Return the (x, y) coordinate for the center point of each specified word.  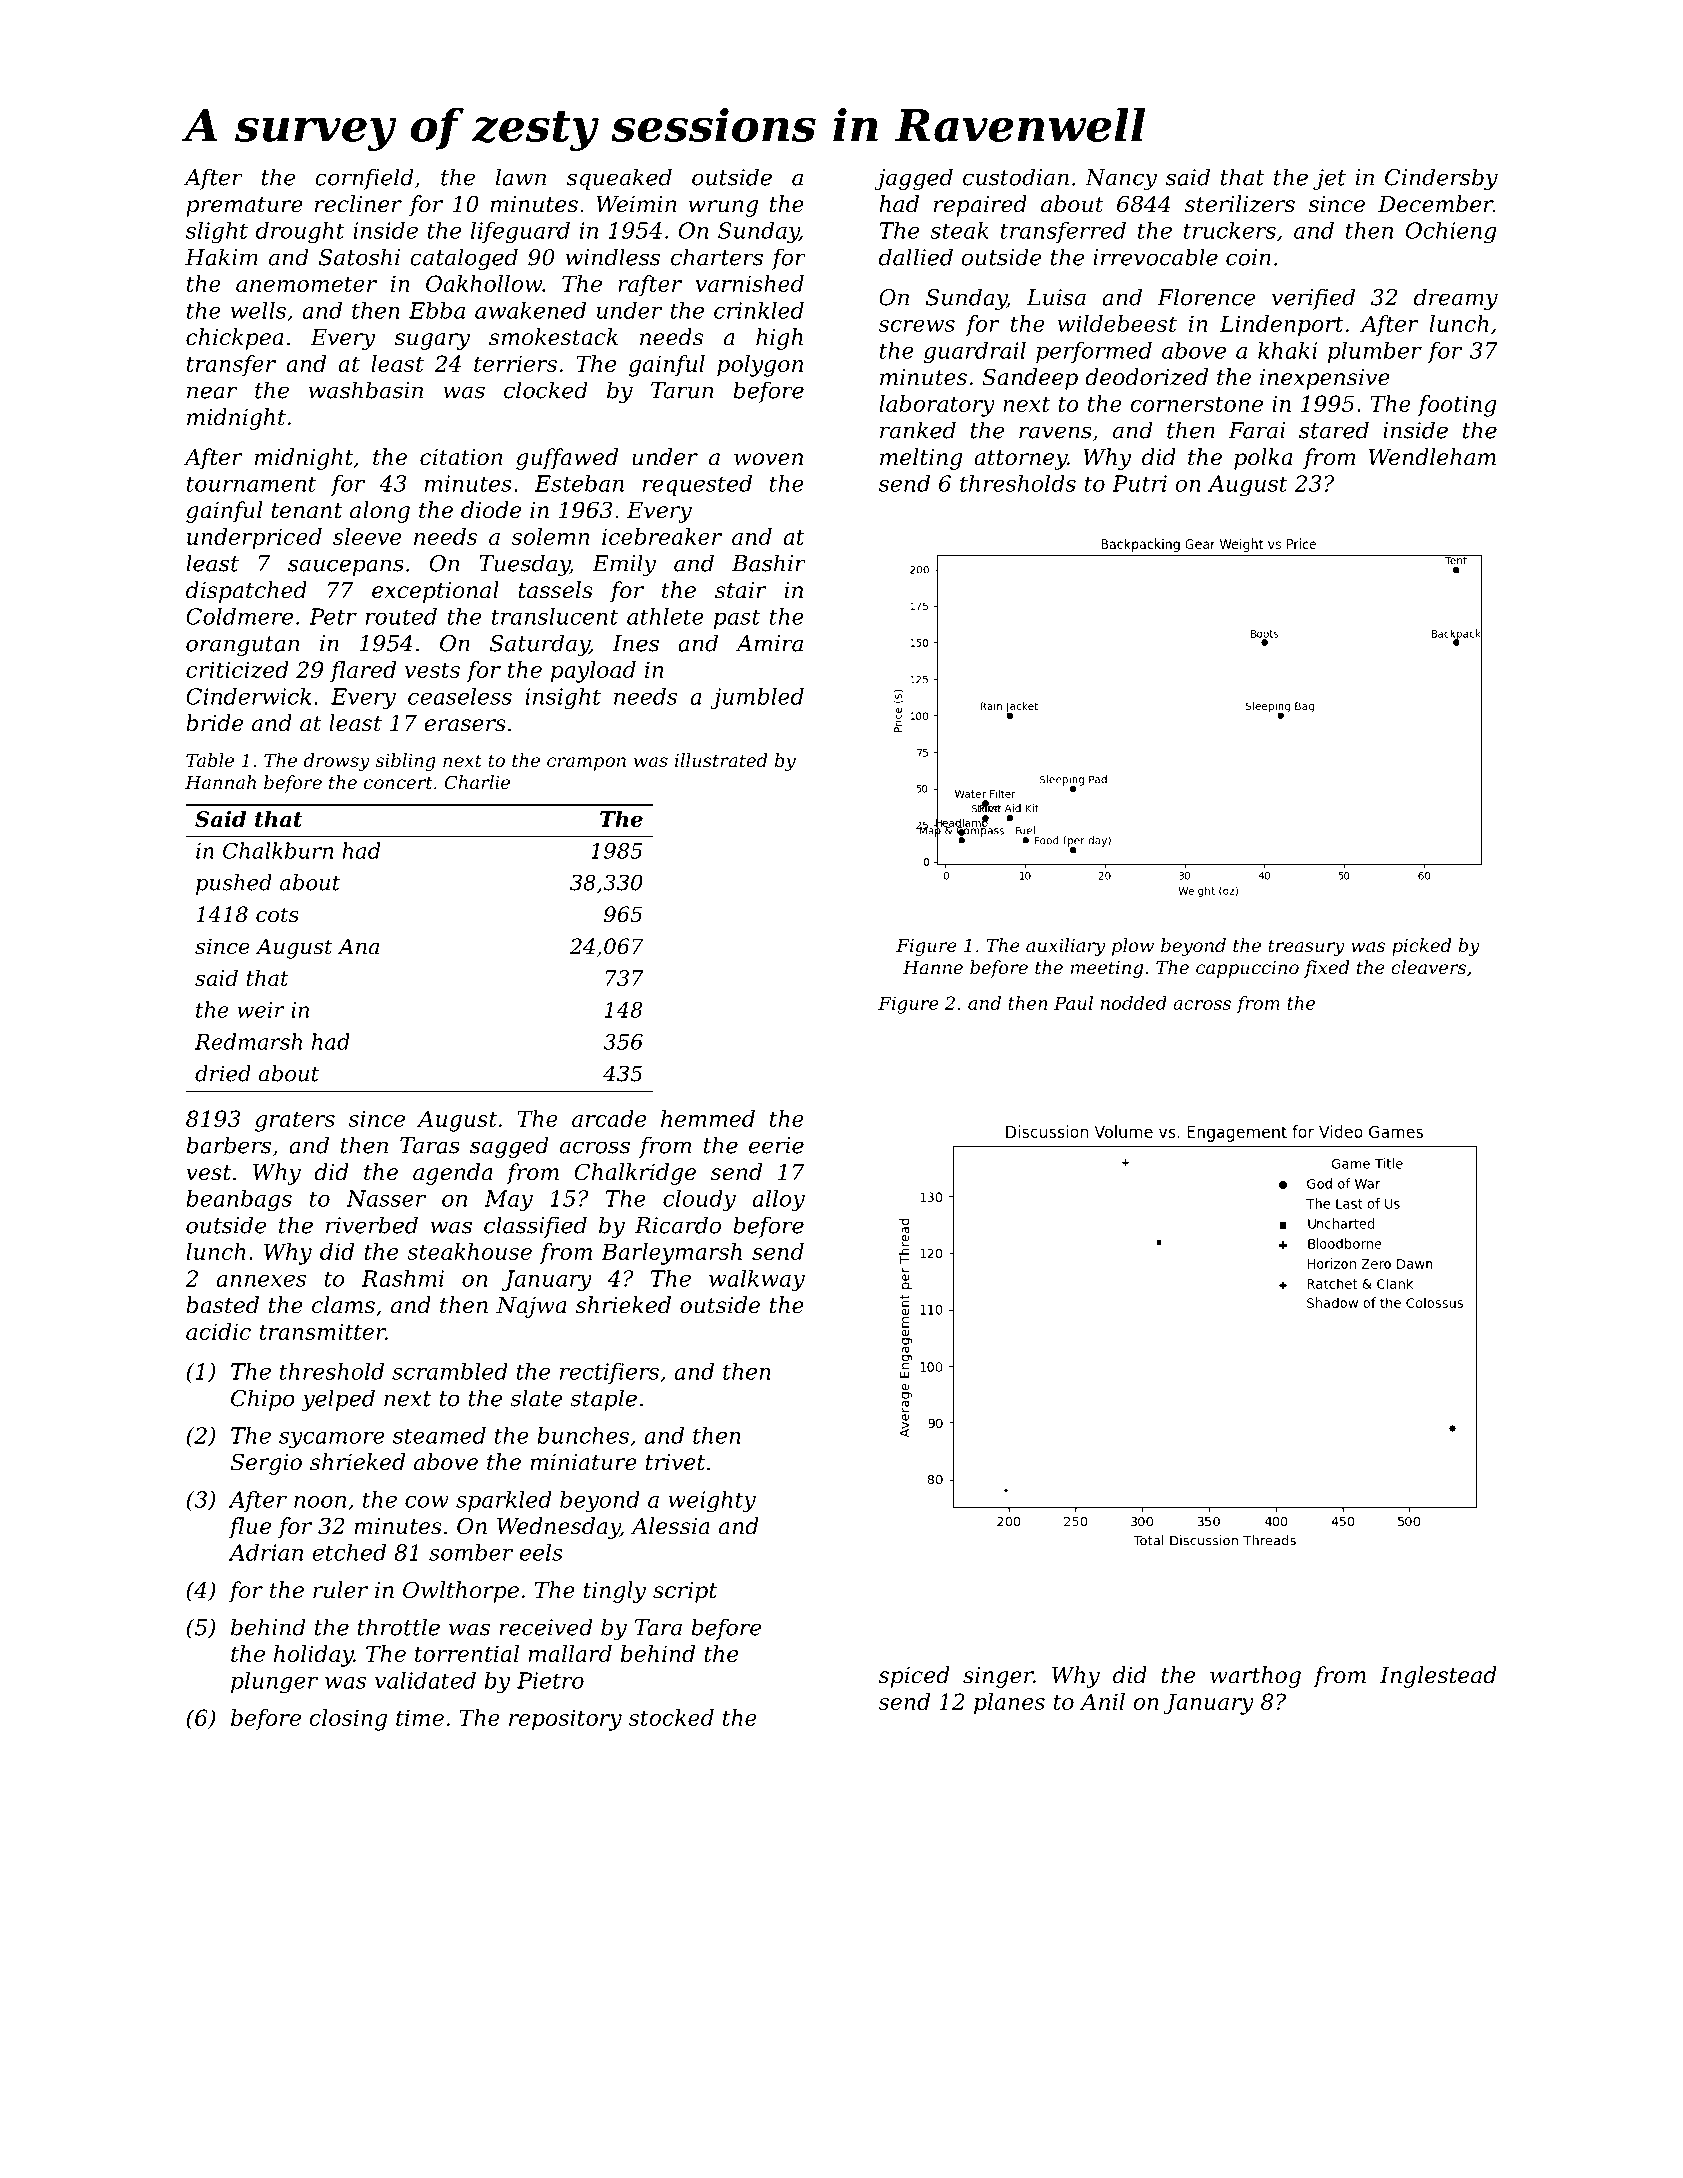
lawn (521, 177)
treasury (1306, 947)
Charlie (477, 782)
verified (1313, 299)
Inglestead (1438, 1677)
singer (998, 1677)
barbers (228, 1145)
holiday (314, 1656)
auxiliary (1065, 947)
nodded (1134, 1003)
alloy (778, 1201)
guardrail (975, 352)
